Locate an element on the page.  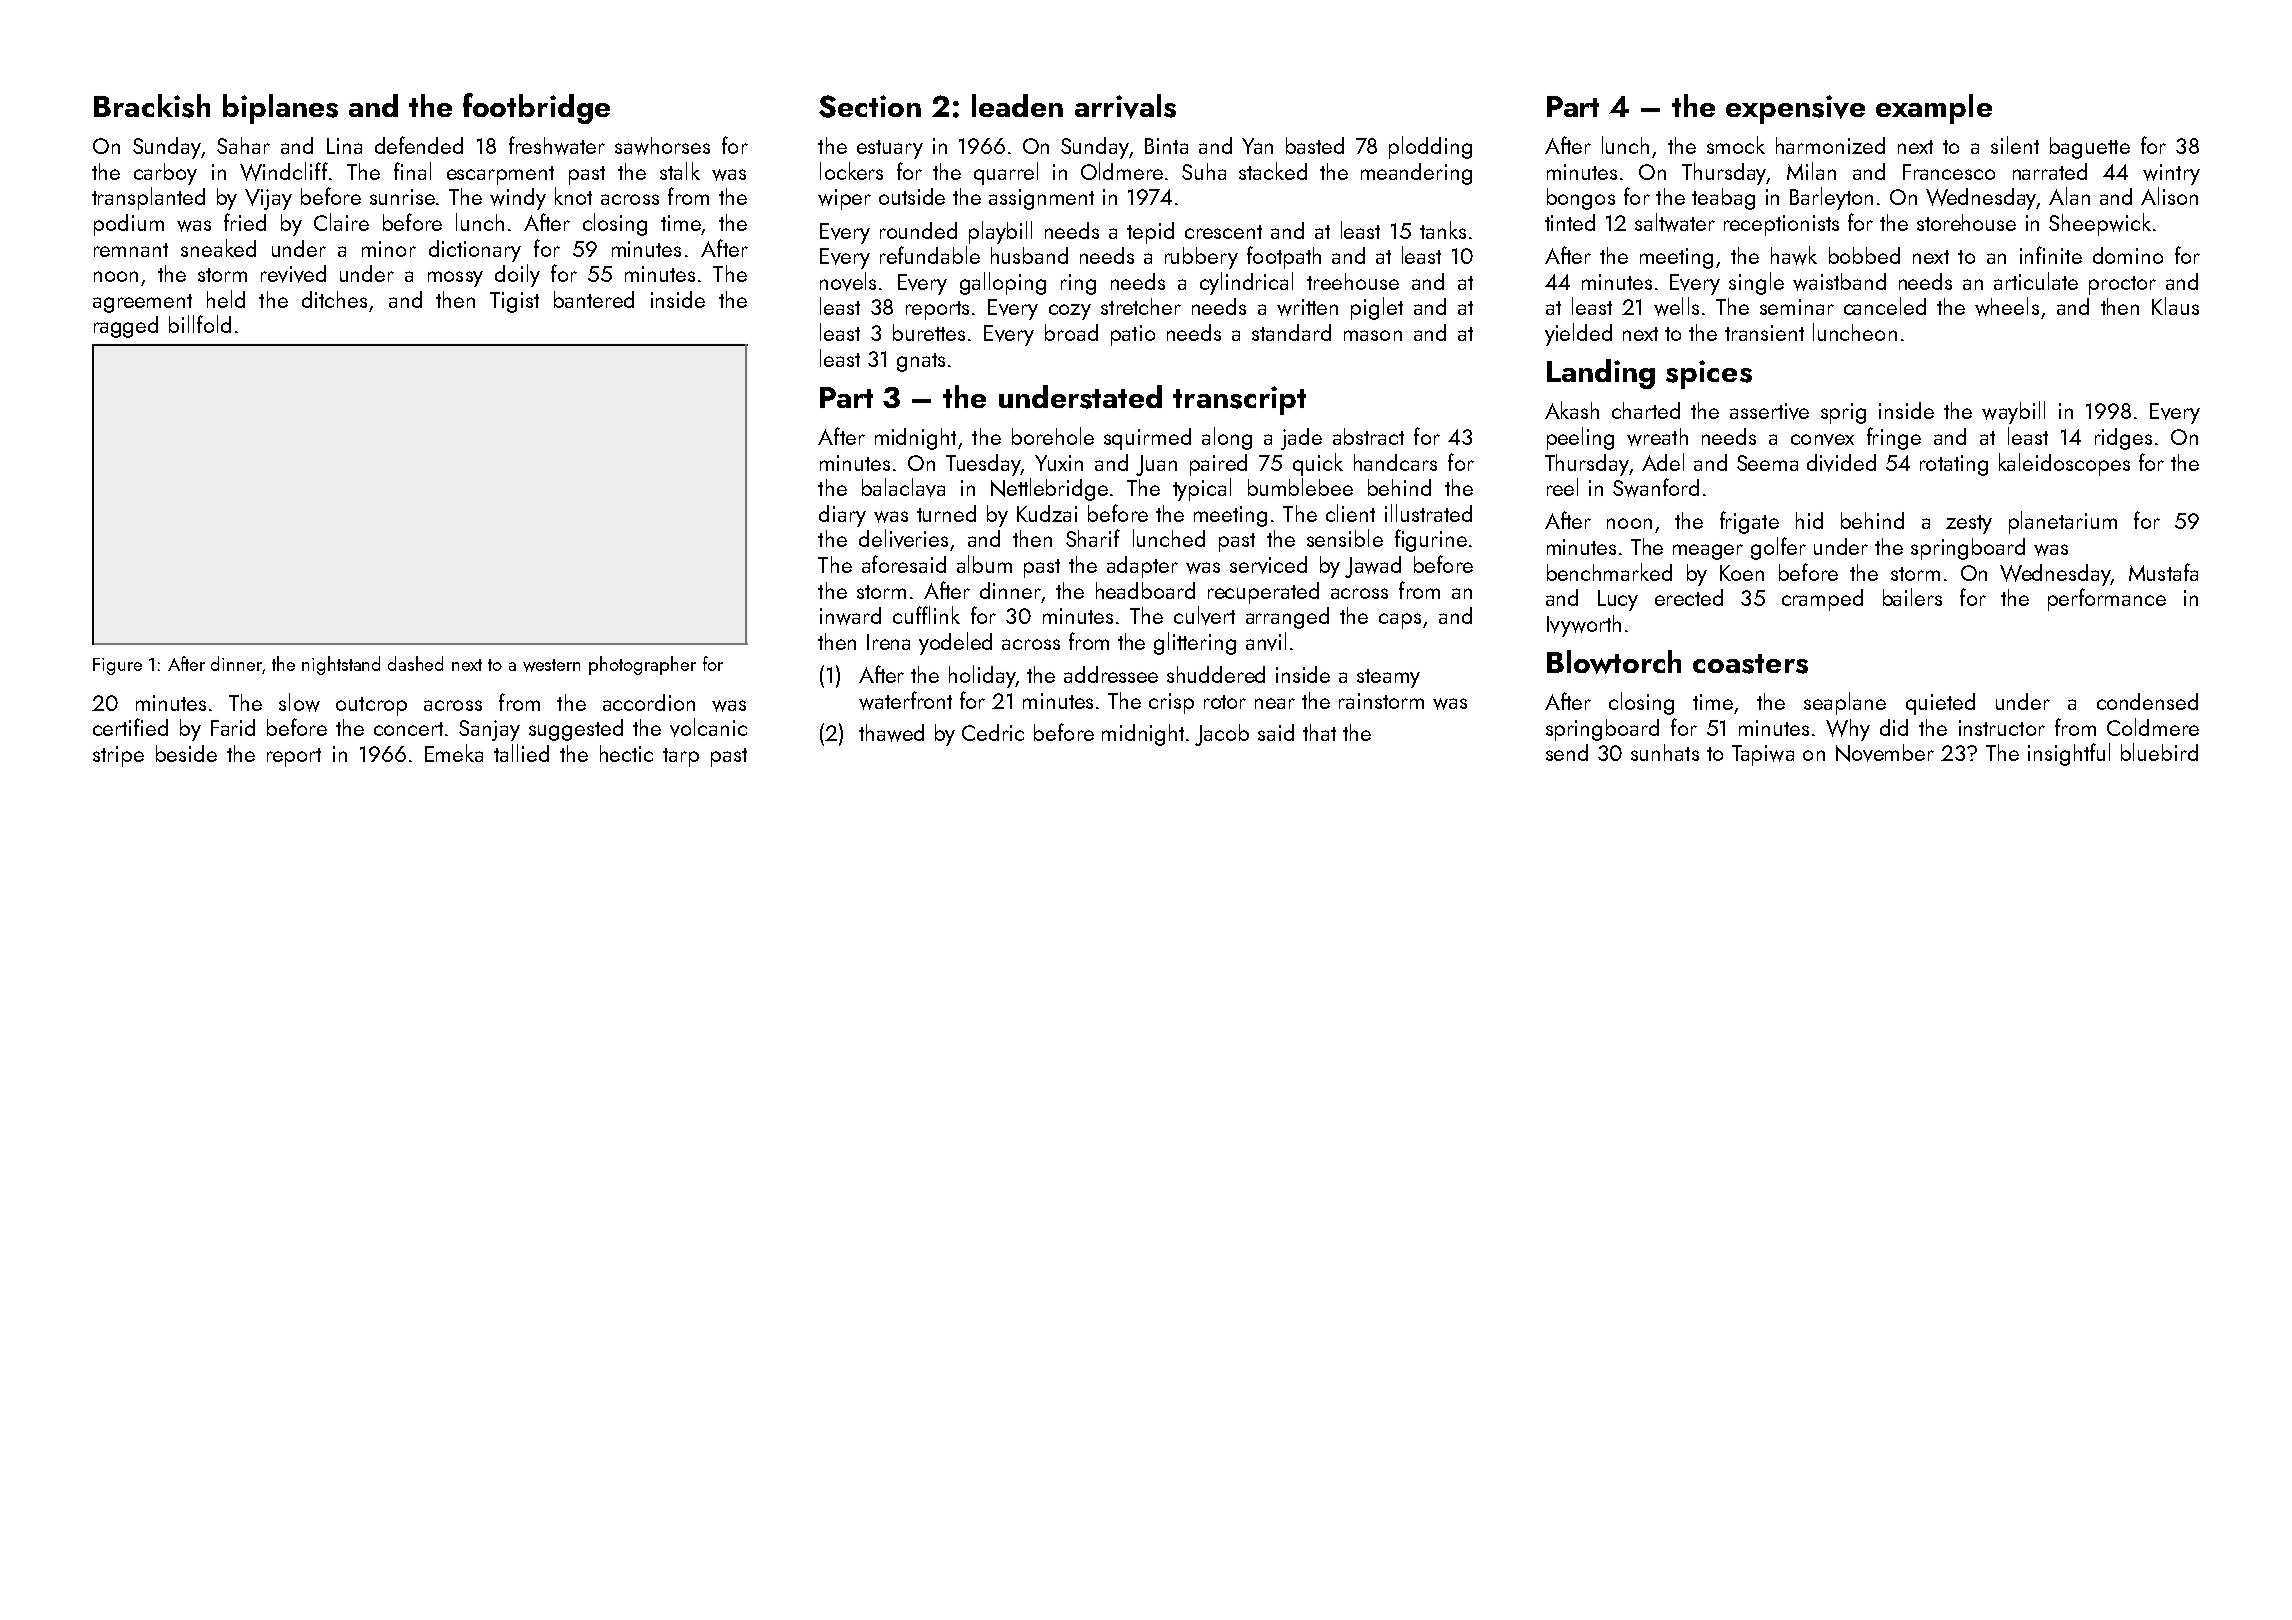
performance is located at coordinates (2107, 599).
